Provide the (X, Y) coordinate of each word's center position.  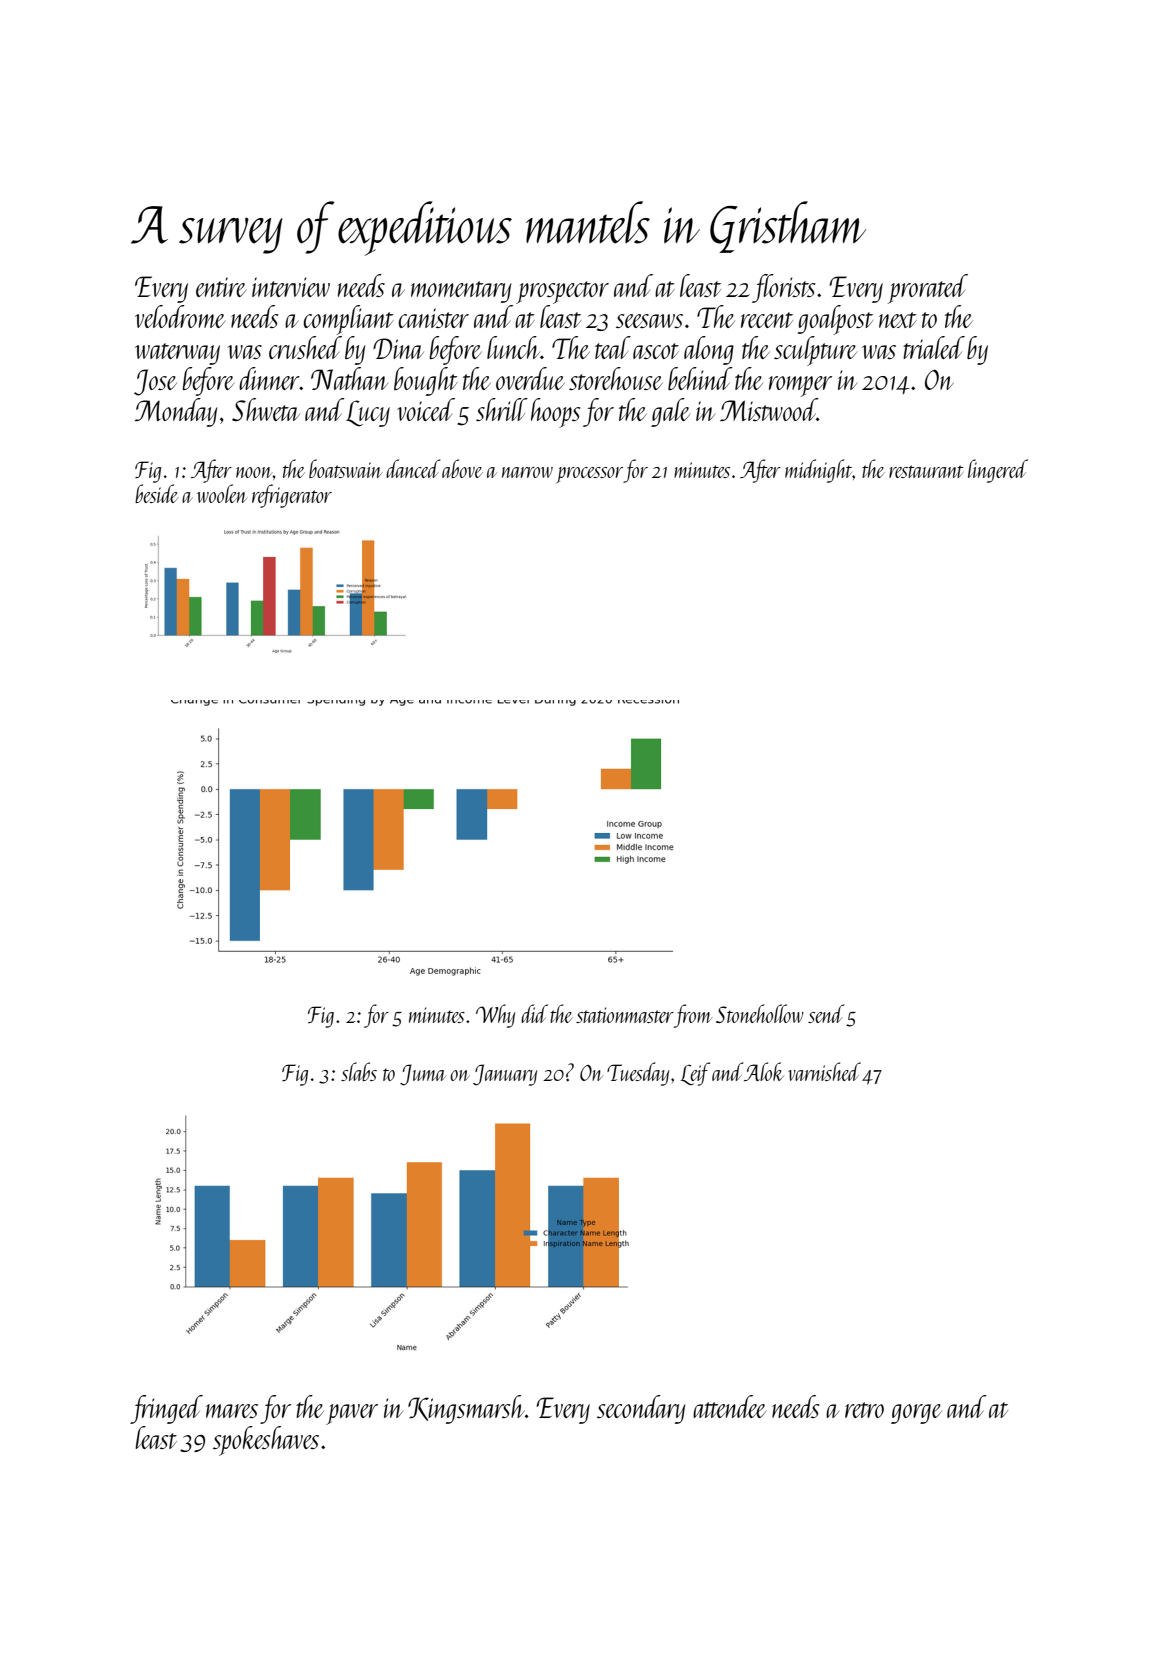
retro (864, 1410)
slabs (359, 1071)
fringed (166, 1409)
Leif (695, 1074)
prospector (562, 292)
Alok (764, 1071)
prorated (928, 289)
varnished (824, 1071)
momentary (461, 292)
